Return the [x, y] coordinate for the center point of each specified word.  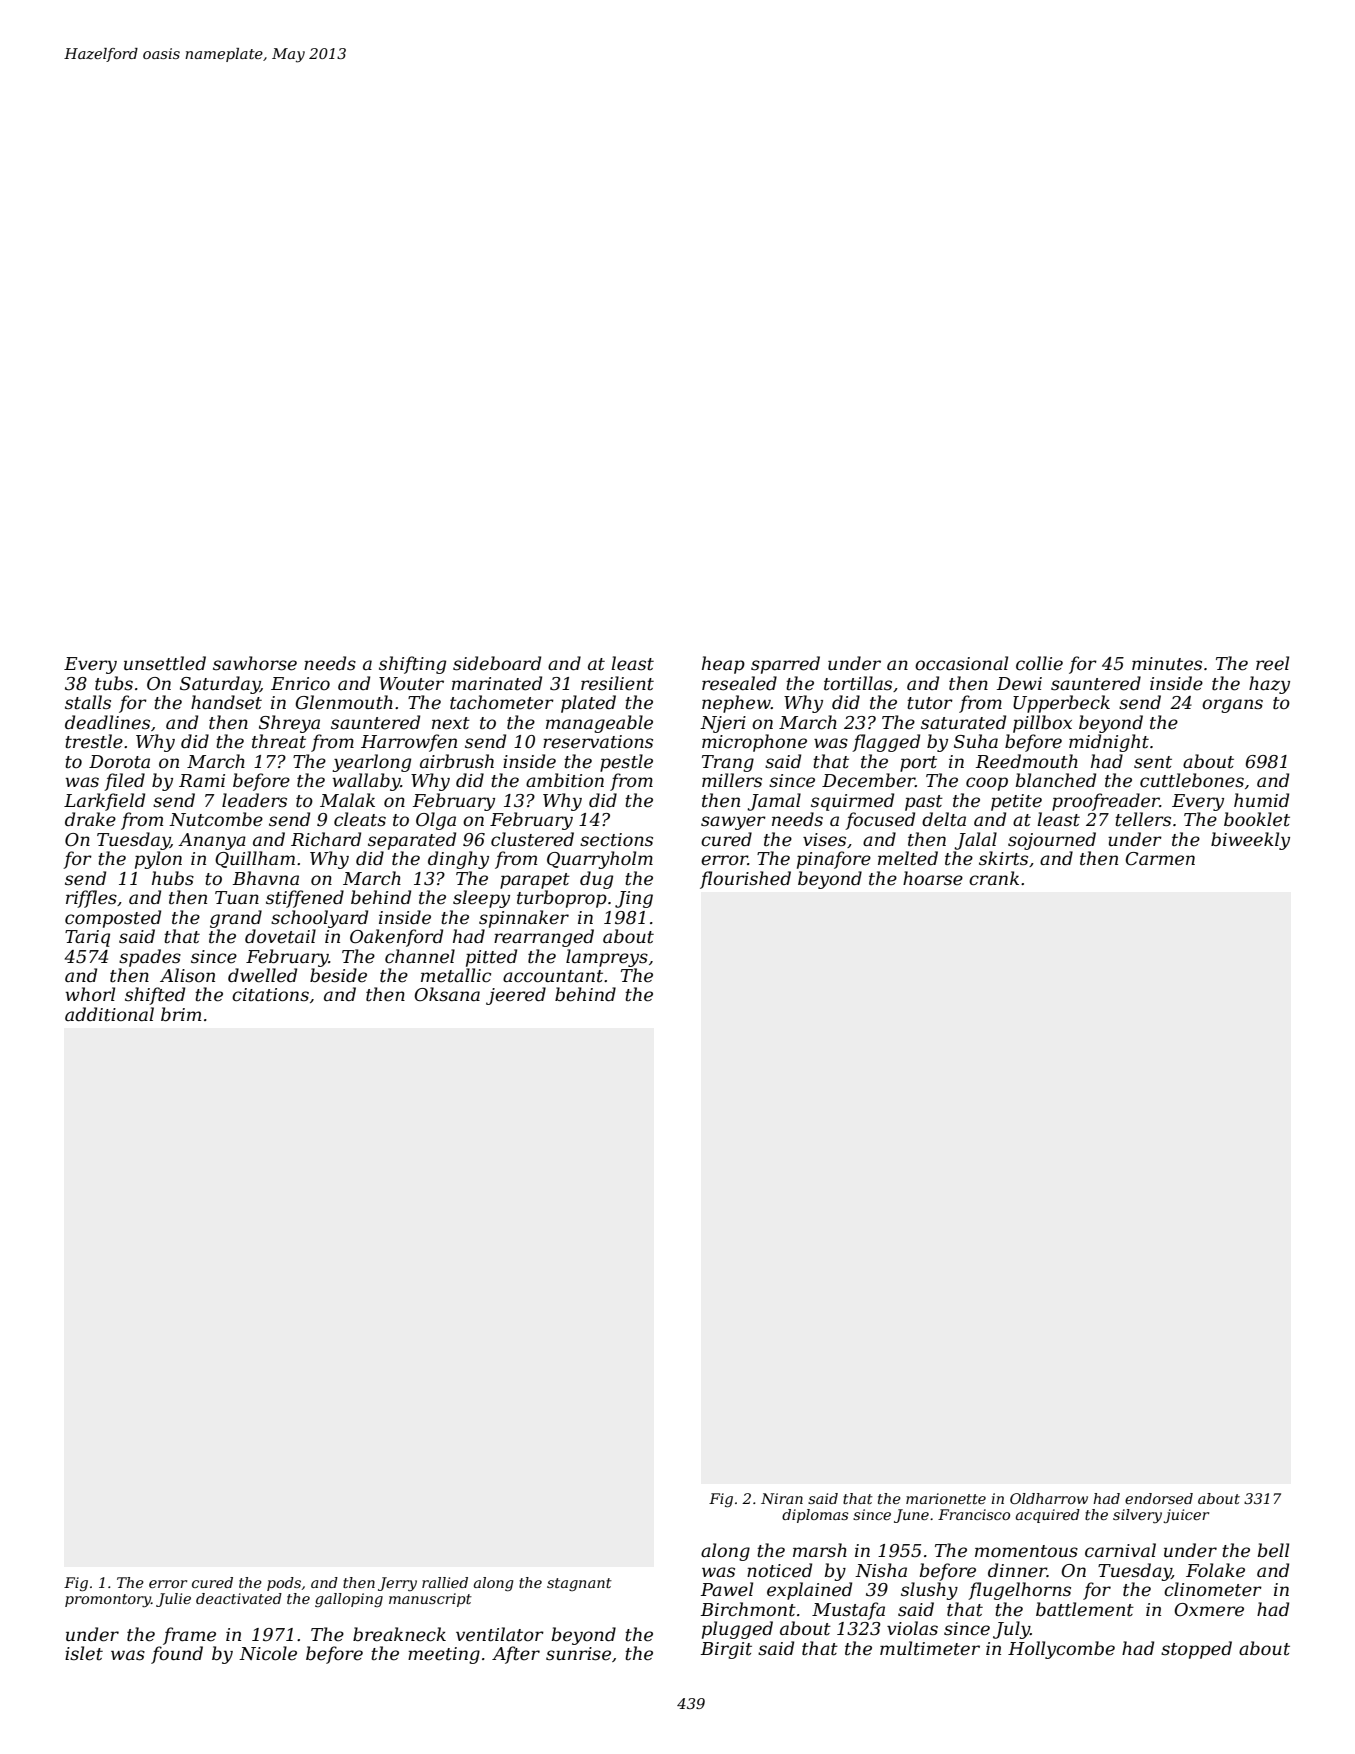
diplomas [815, 1516]
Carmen [1160, 859]
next [451, 723]
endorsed [1159, 1498]
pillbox [1042, 724]
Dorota [119, 761]
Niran [782, 1498]
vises [824, 840]
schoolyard [319, 919]
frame [189, 1636]
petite [1016, 802]
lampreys [607, 958]
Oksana [447, 994]
